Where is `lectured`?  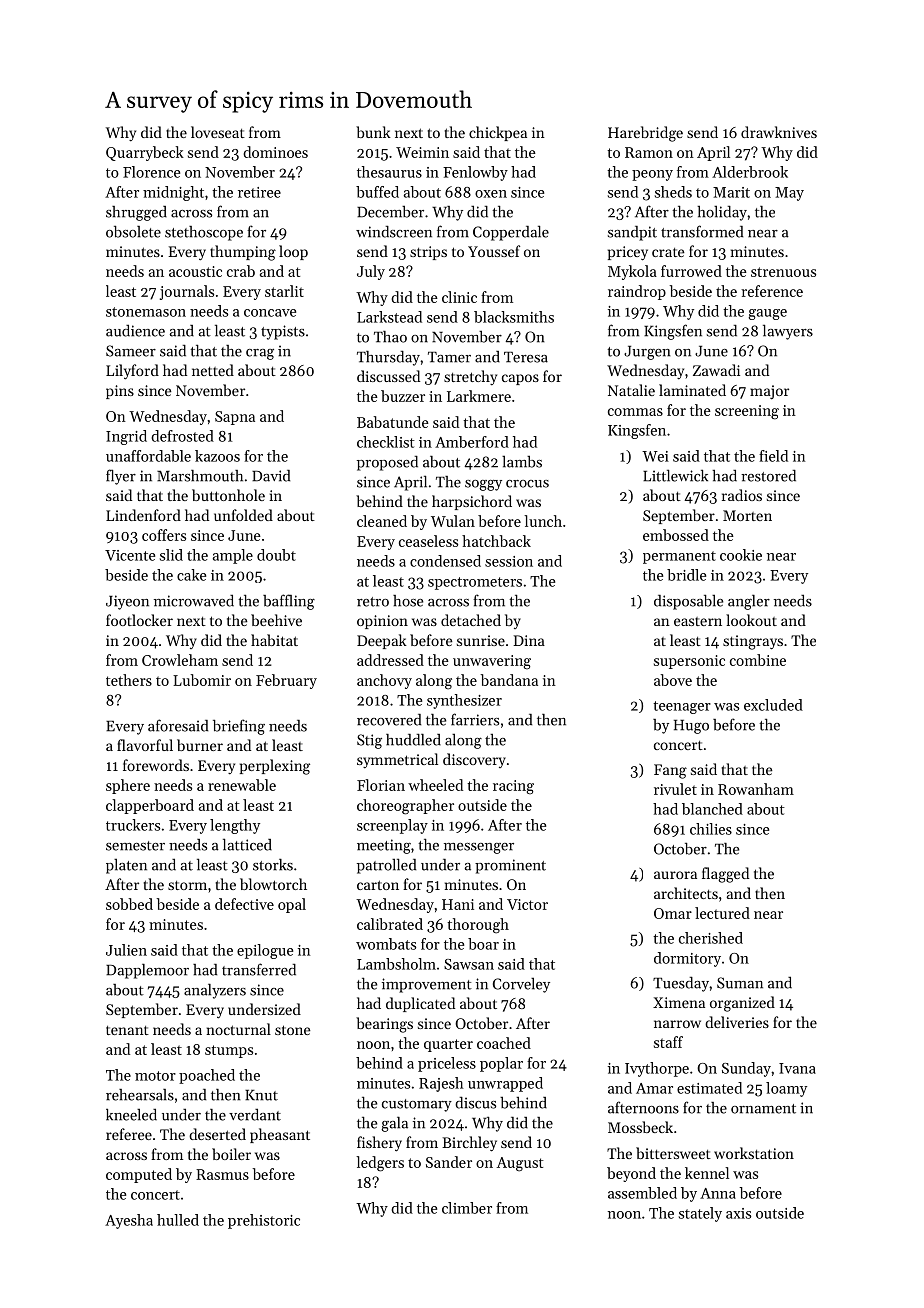
lectured is located at coordinates (722, 913).
